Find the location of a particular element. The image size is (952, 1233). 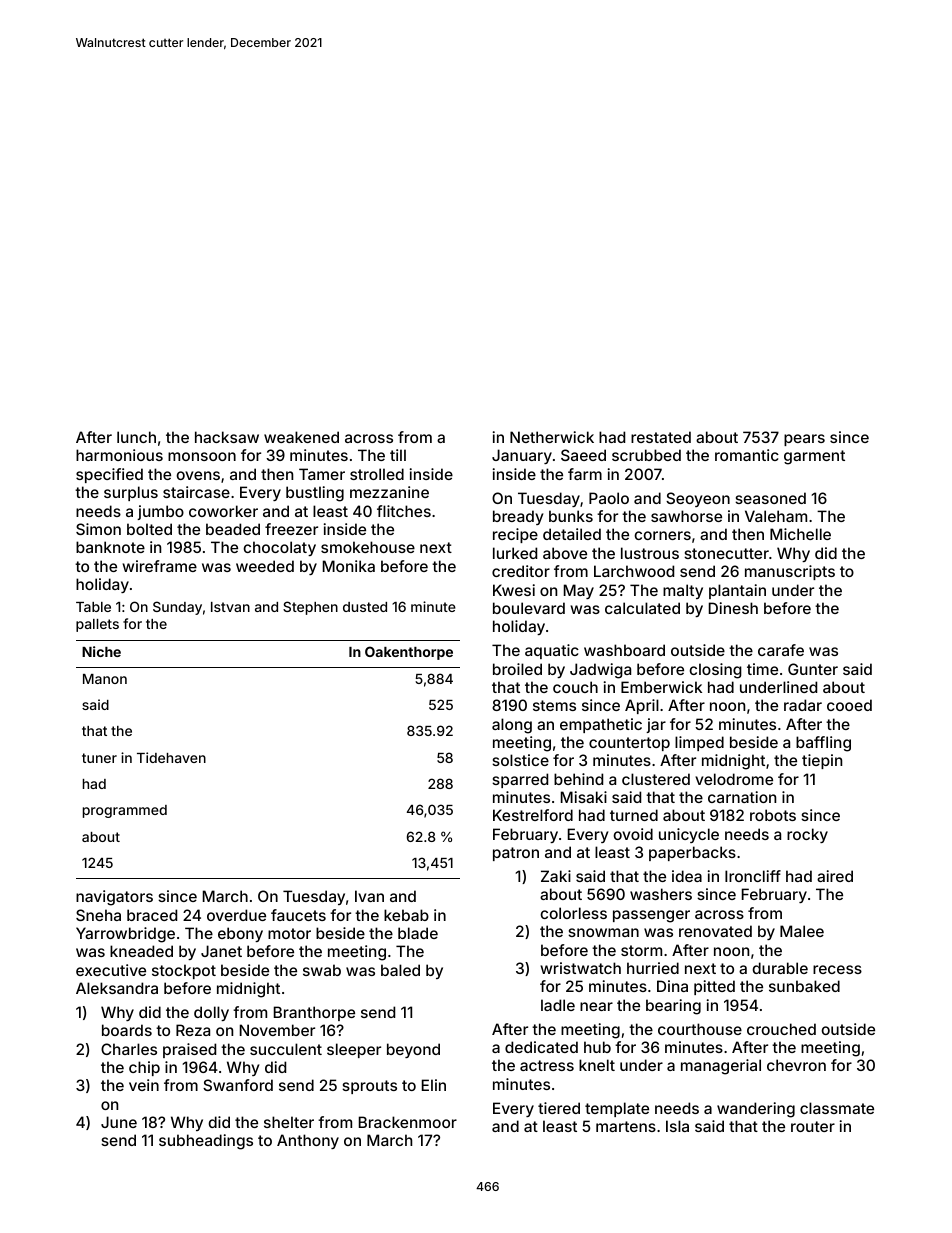

June is located at coordinates (119, 1122).
